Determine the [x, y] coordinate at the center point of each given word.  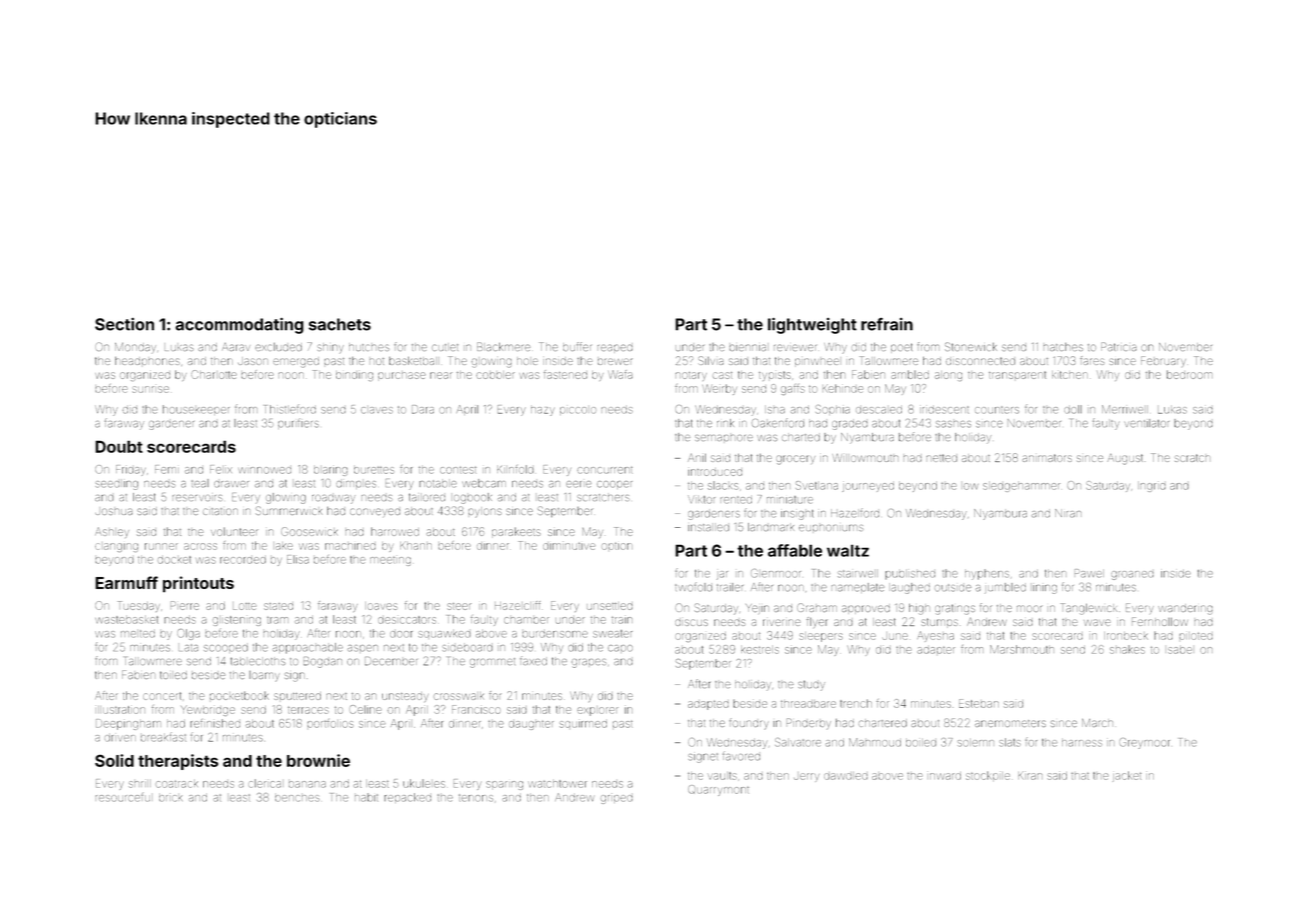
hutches [369, 347]
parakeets [516, 532]
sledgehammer [1021, 487]
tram [277, 620]
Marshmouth [1022, 649]
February [1163, 361]
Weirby [719, 389]
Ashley [112, 532]
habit [366, 797]
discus [691, 622]
